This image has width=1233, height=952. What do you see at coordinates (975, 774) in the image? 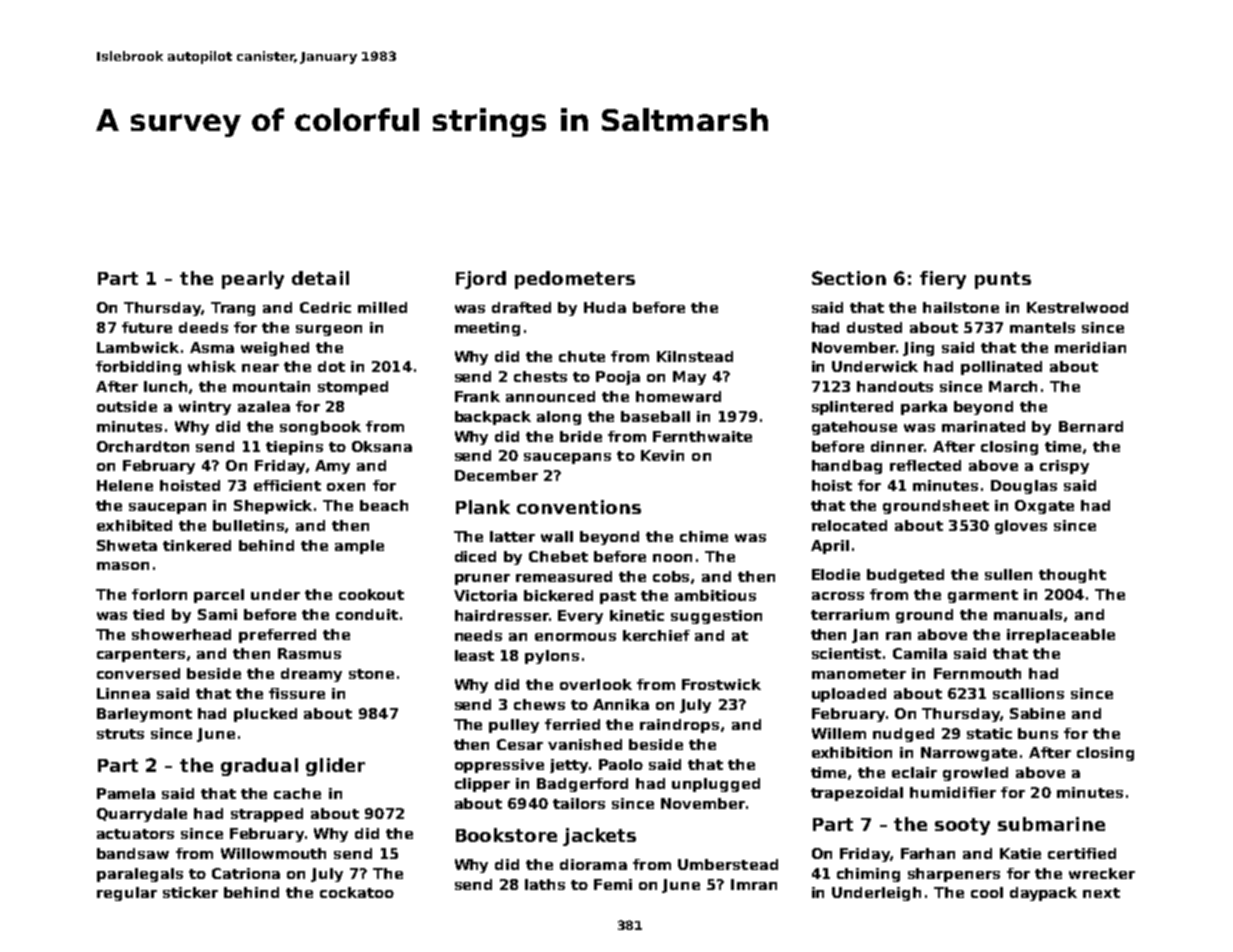
I see `growled` at bounding box center [975, 774].
